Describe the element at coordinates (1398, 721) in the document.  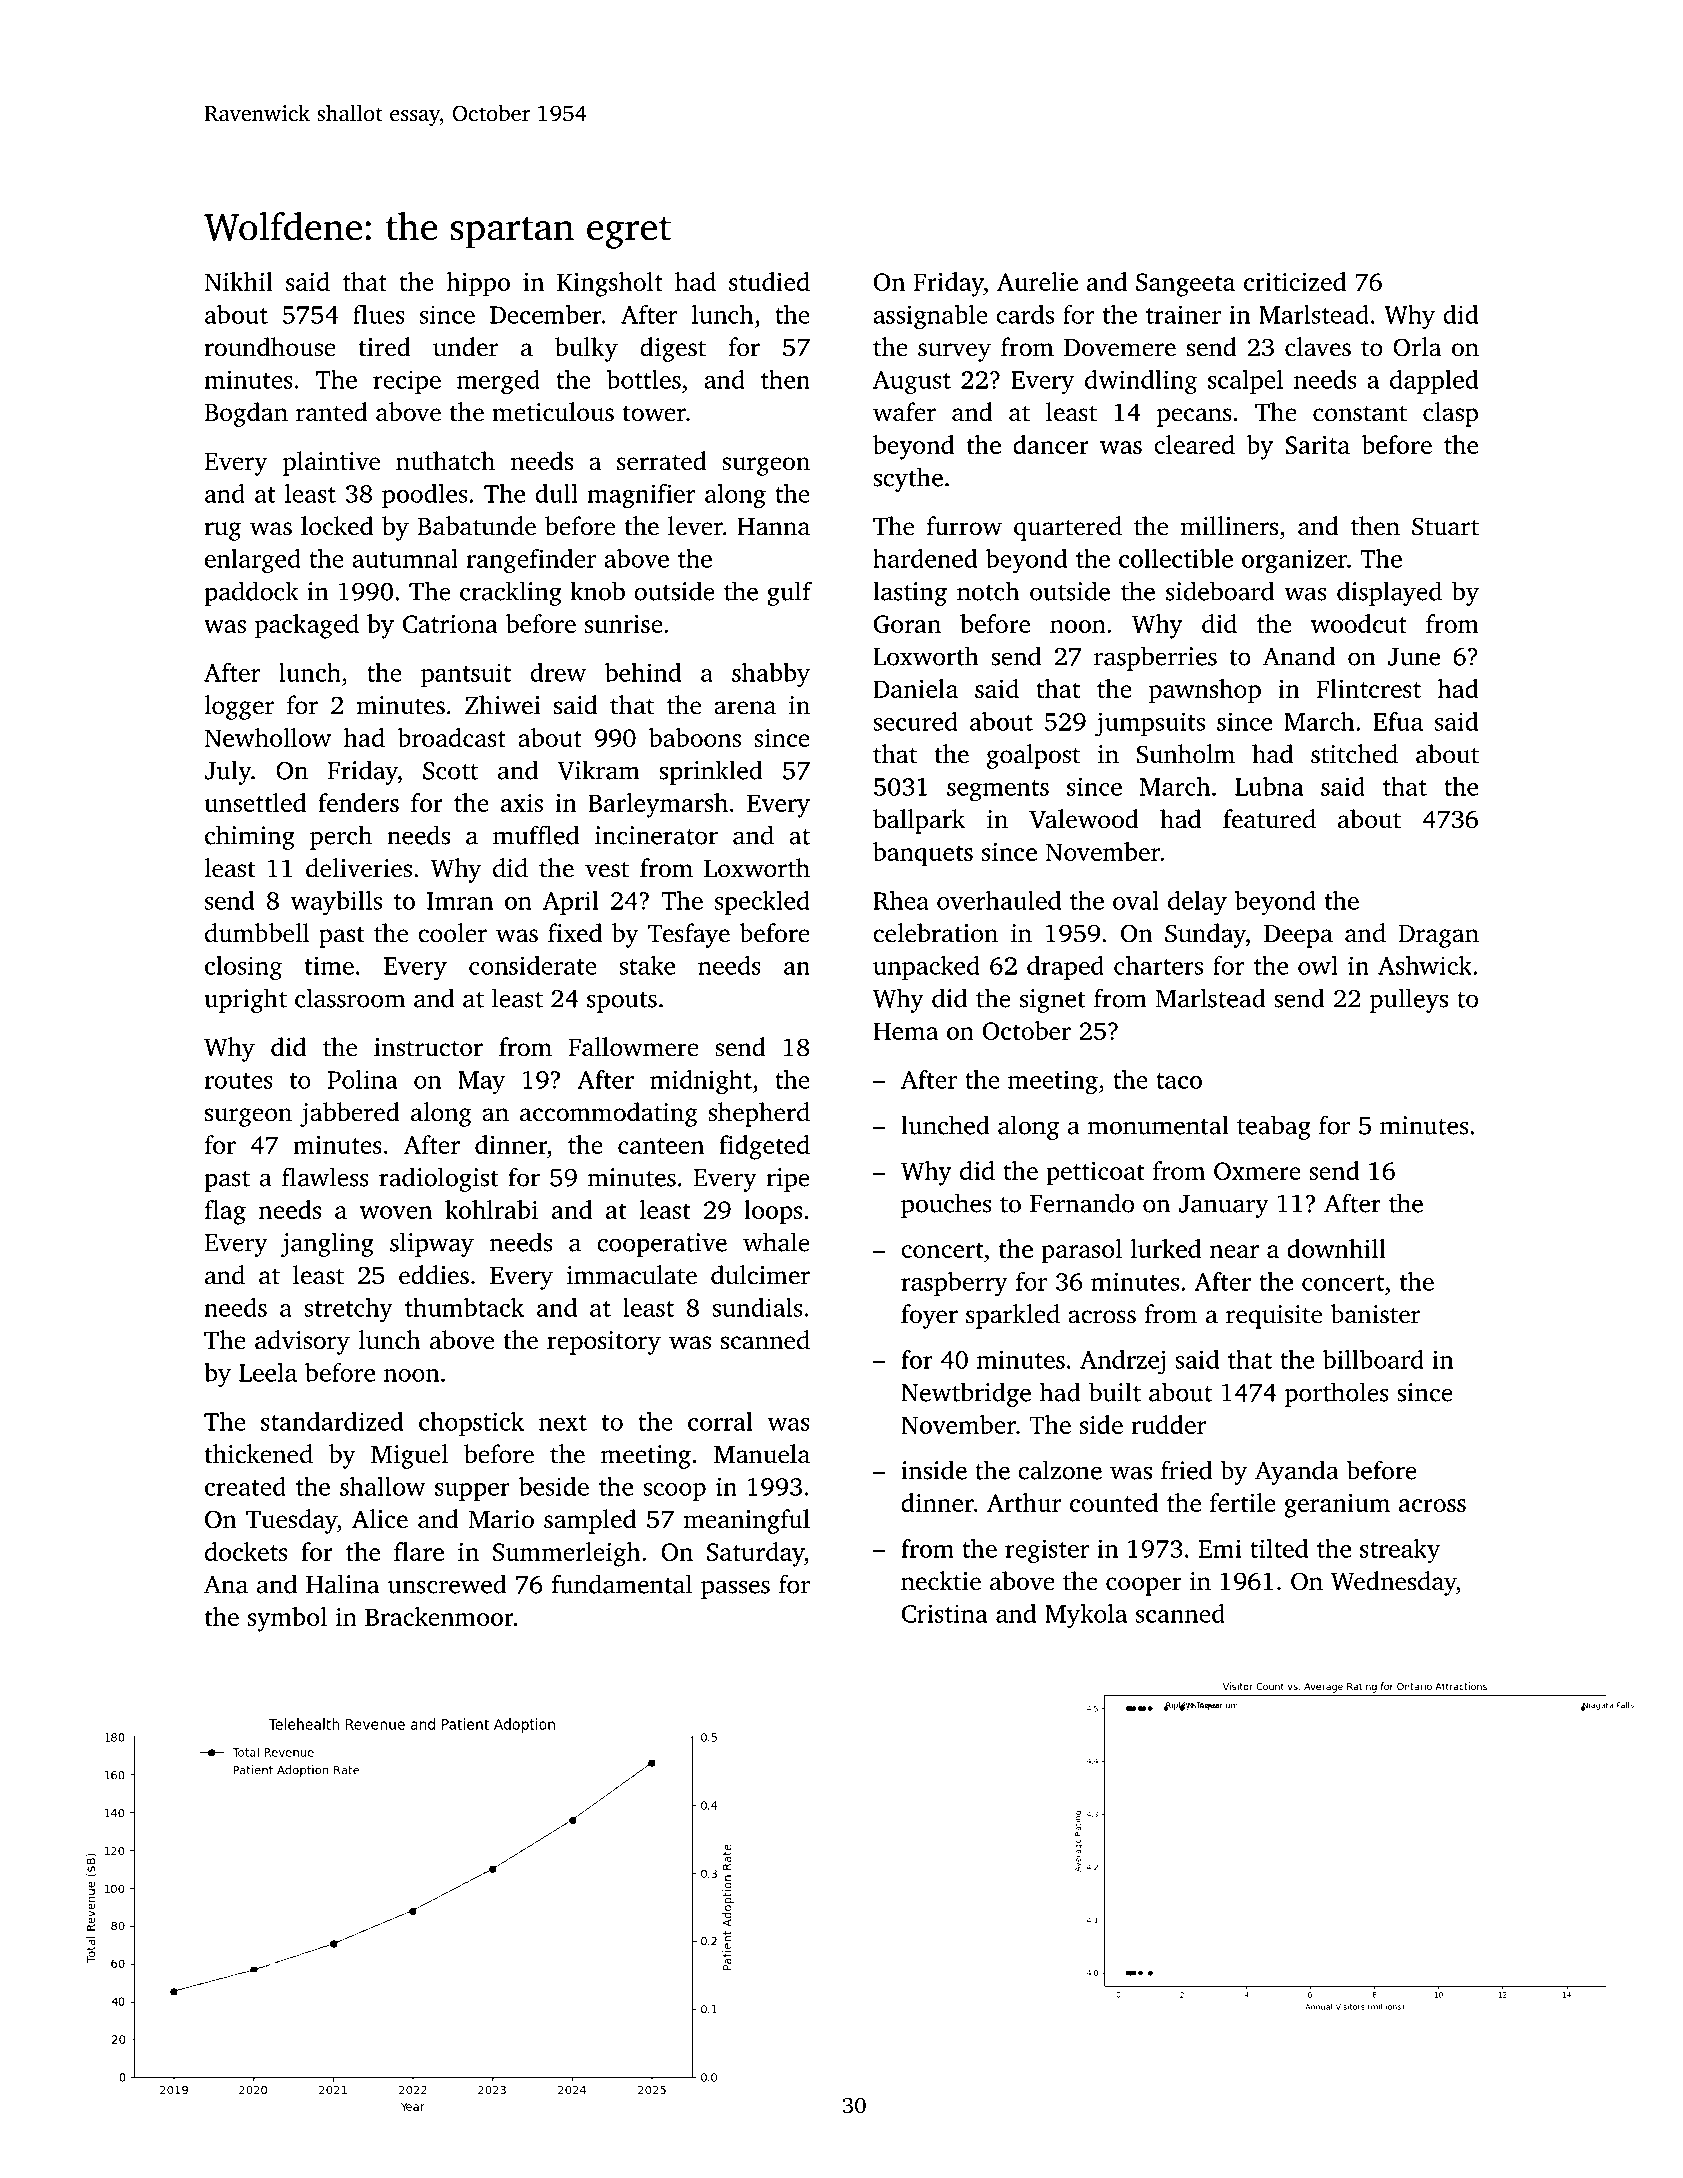
I see `Efua` at that location.
